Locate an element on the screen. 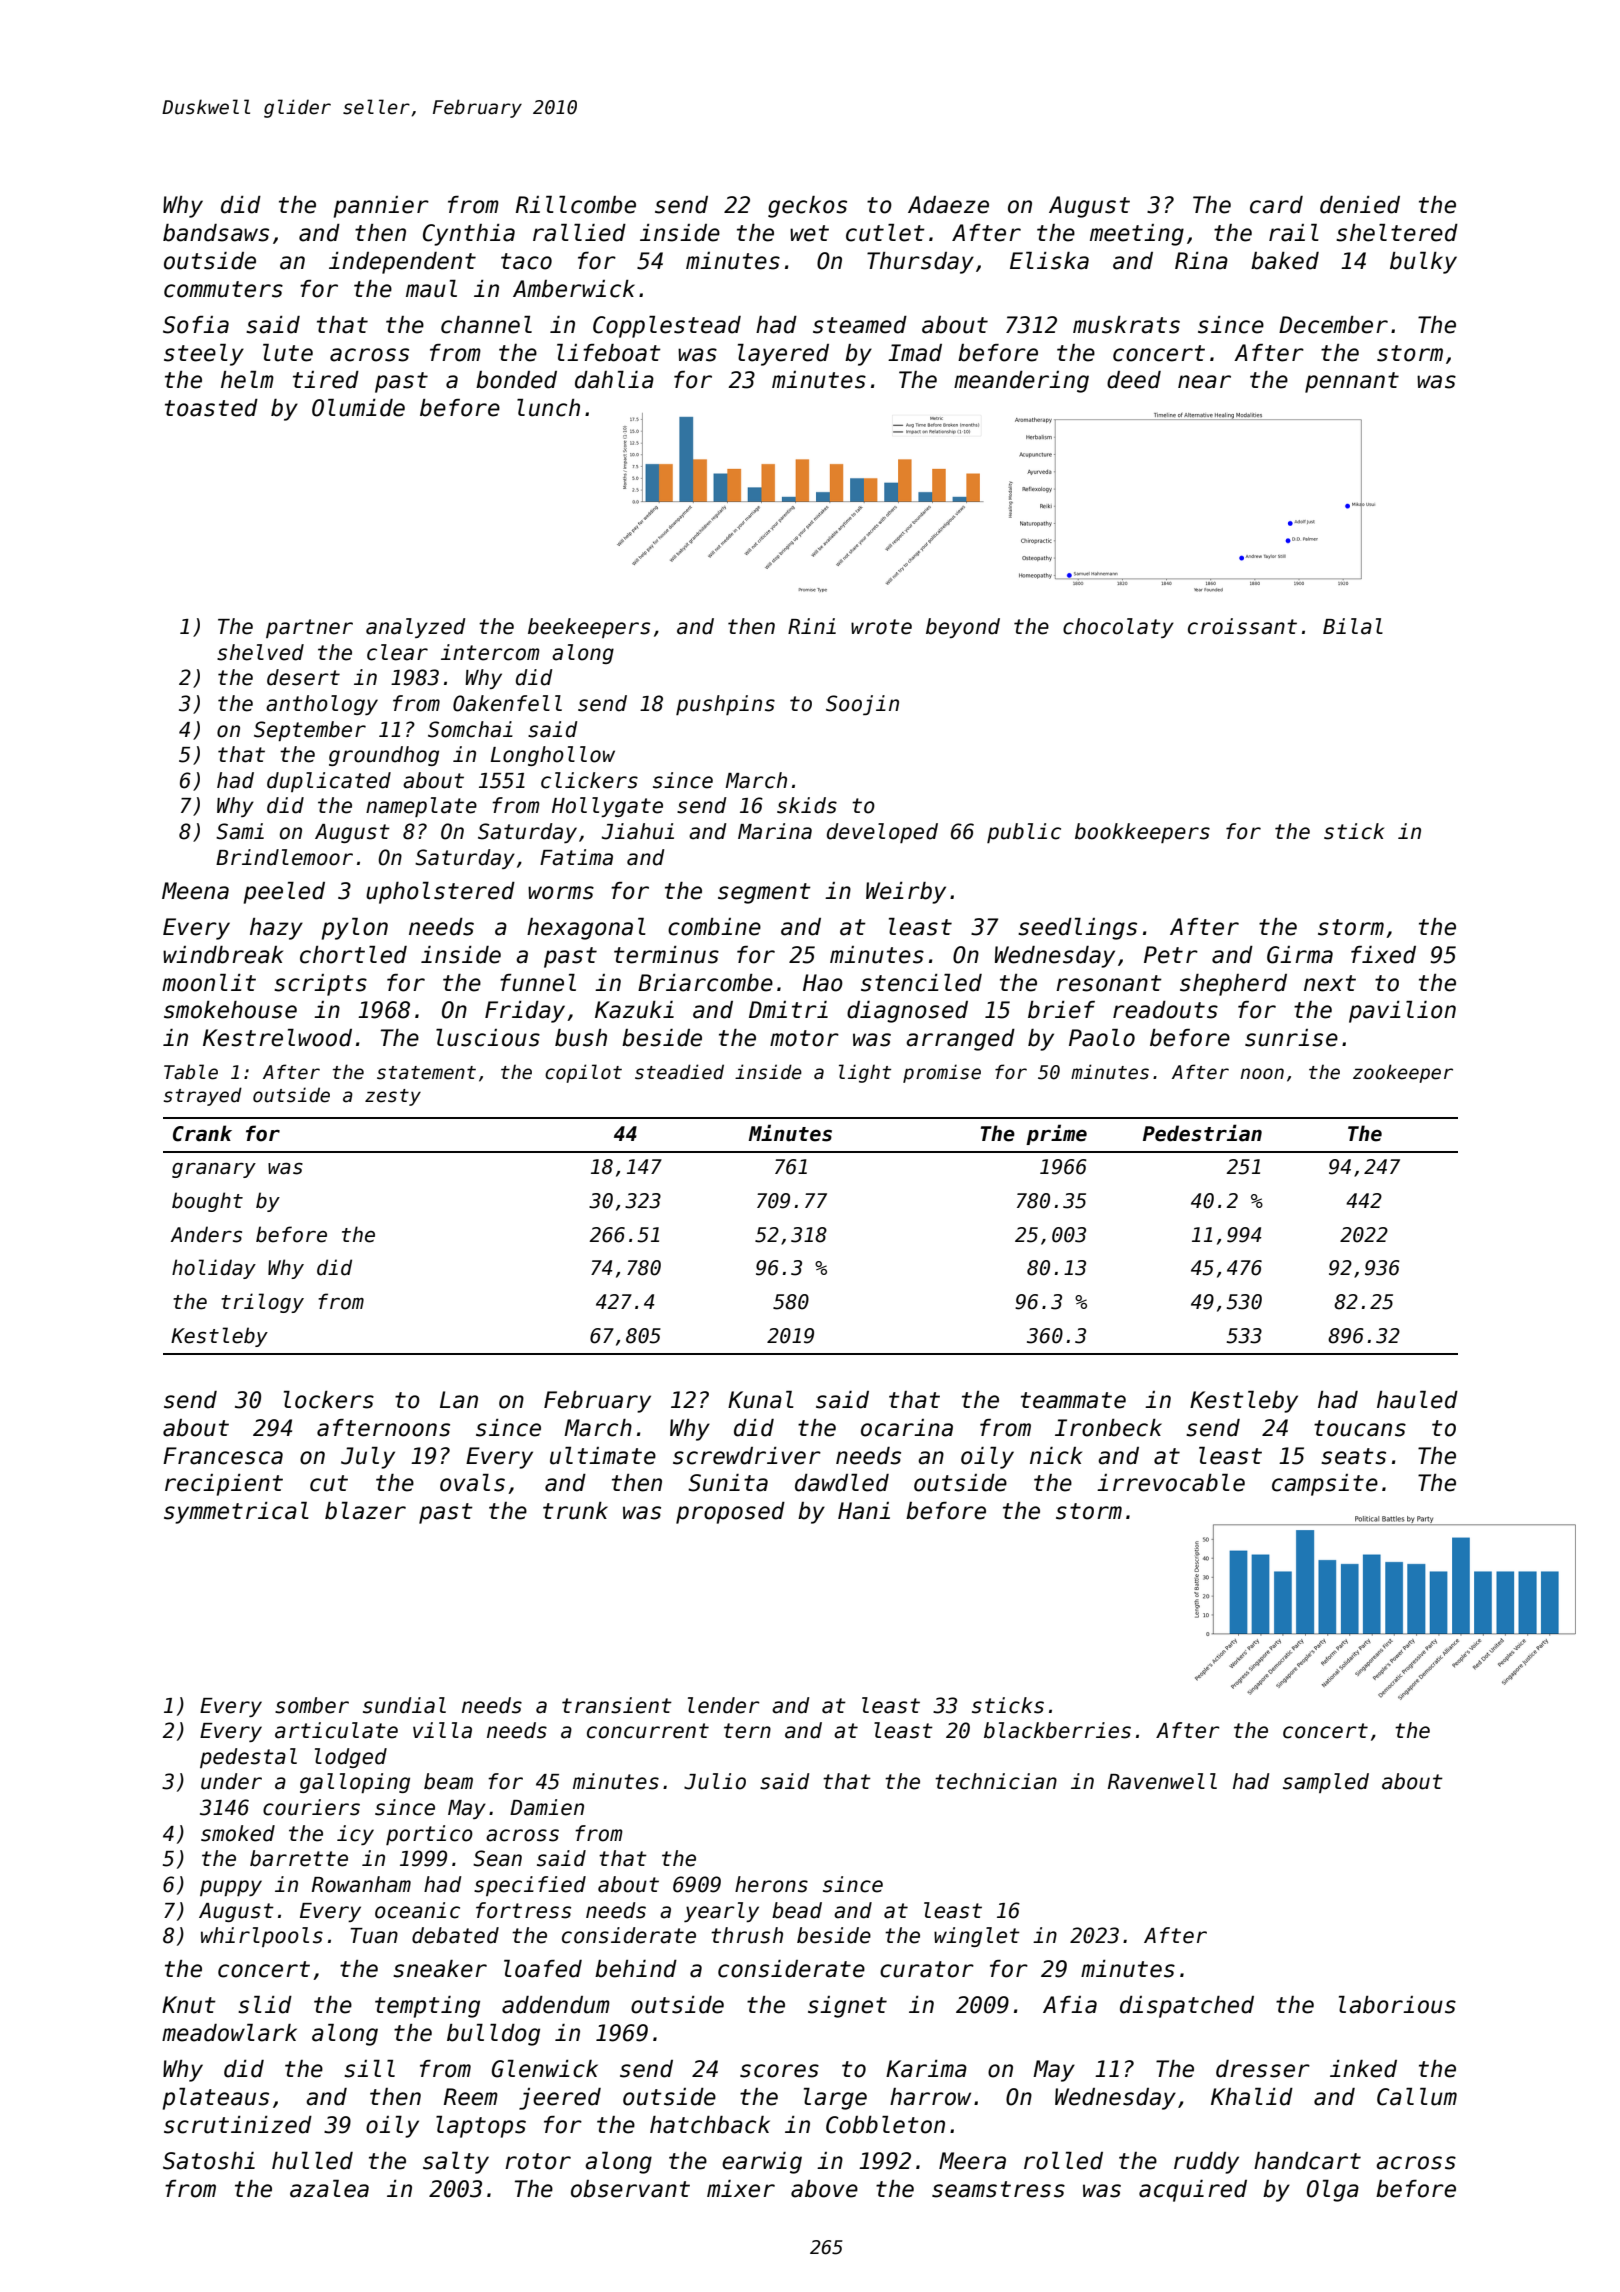 The image size is (1620, 2292). pannier is located at coordinates (381, 207).
